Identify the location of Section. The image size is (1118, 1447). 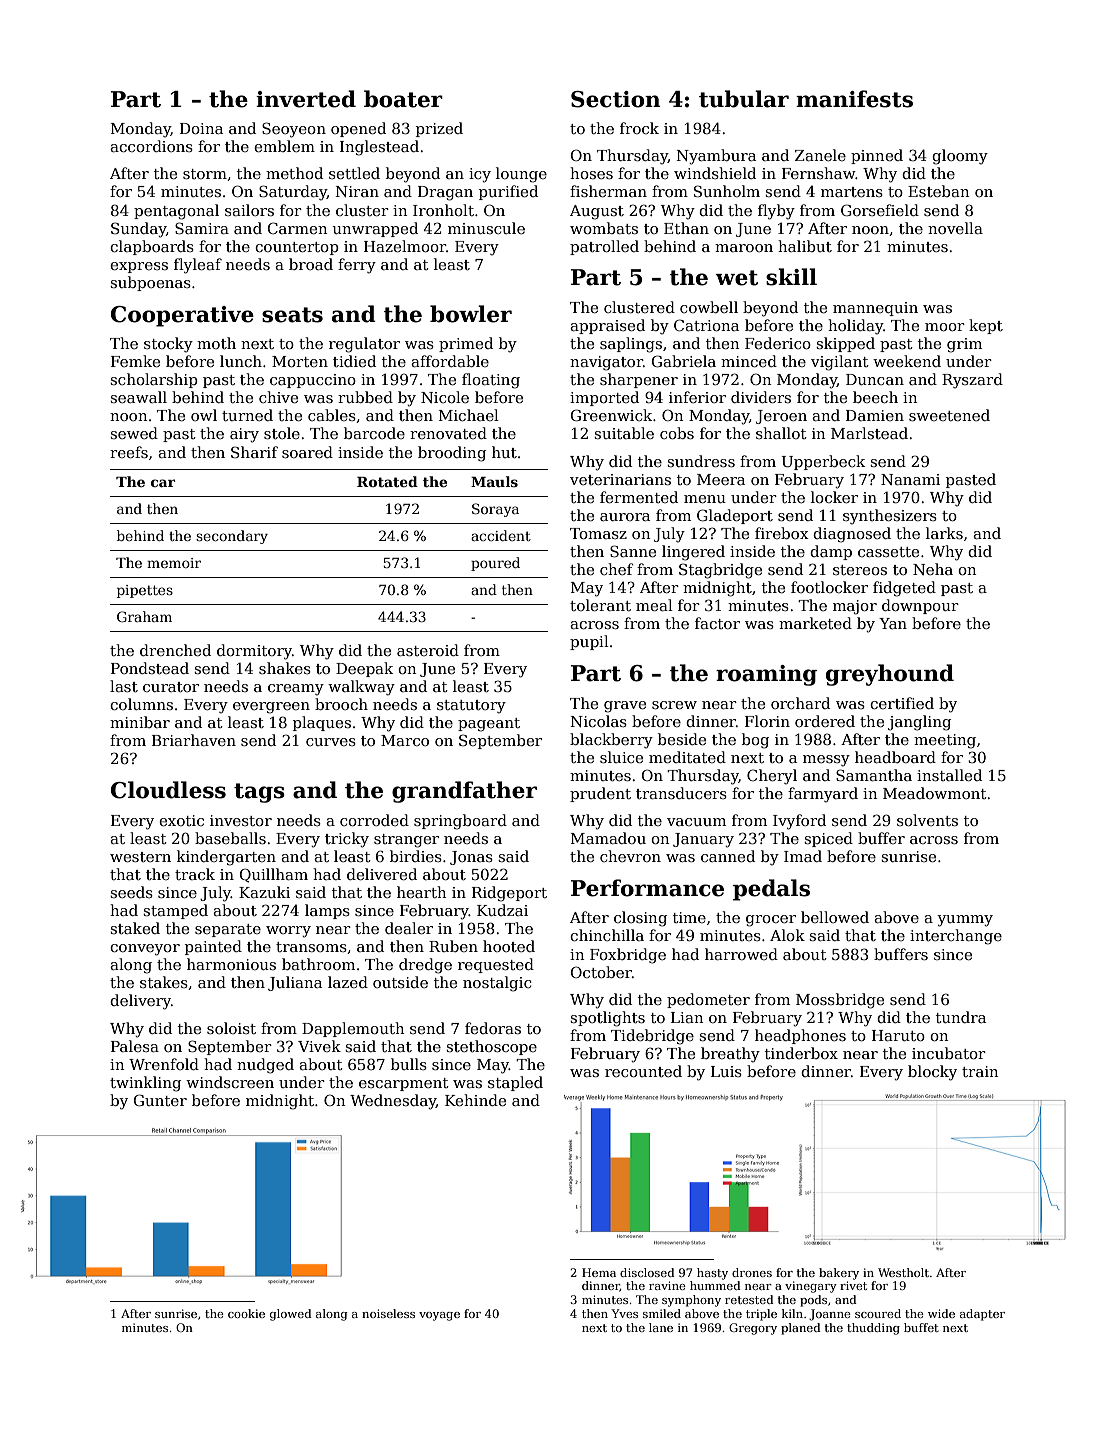
(616, 99).
